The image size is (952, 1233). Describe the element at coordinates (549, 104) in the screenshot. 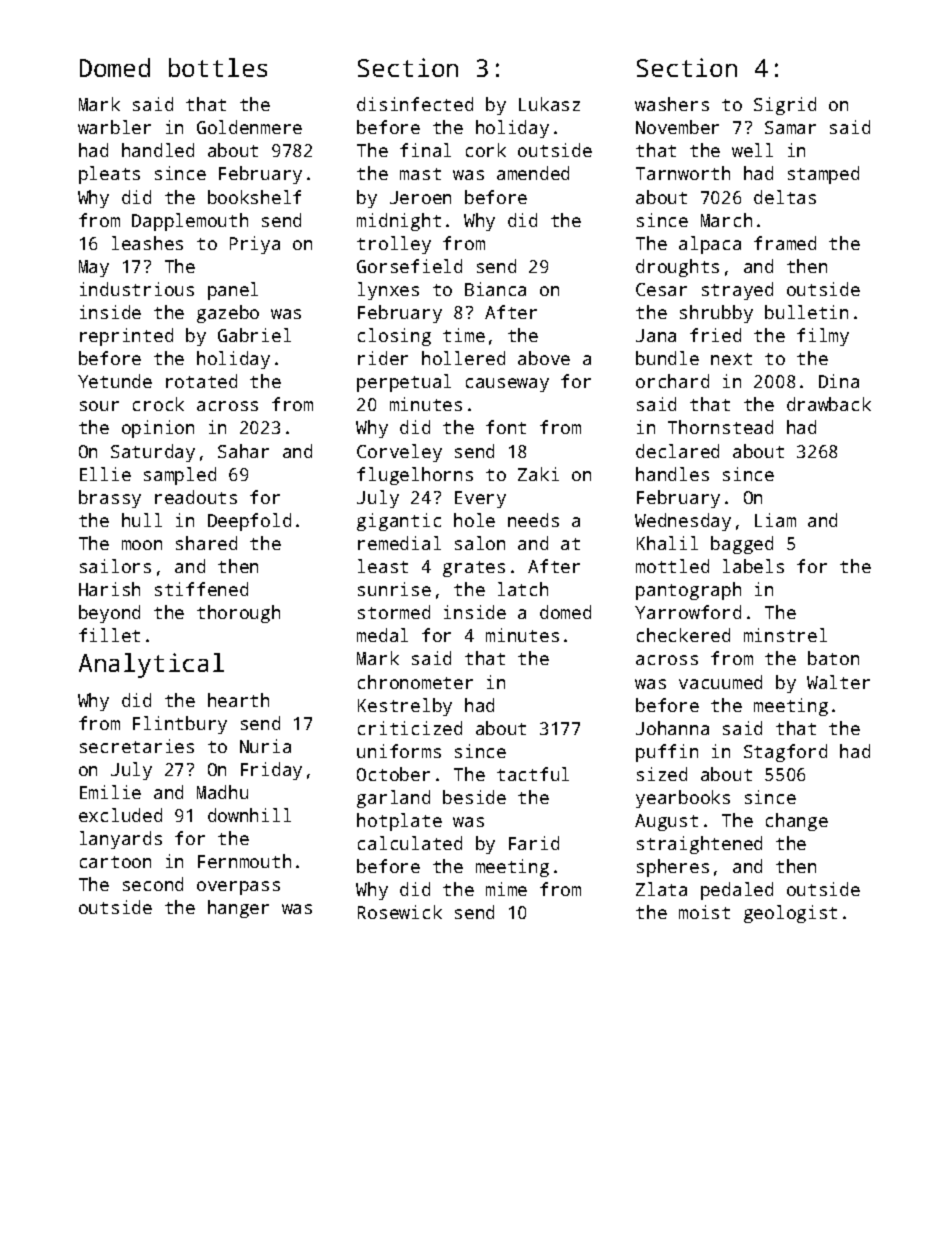

I see `Lukasz` at that location.
